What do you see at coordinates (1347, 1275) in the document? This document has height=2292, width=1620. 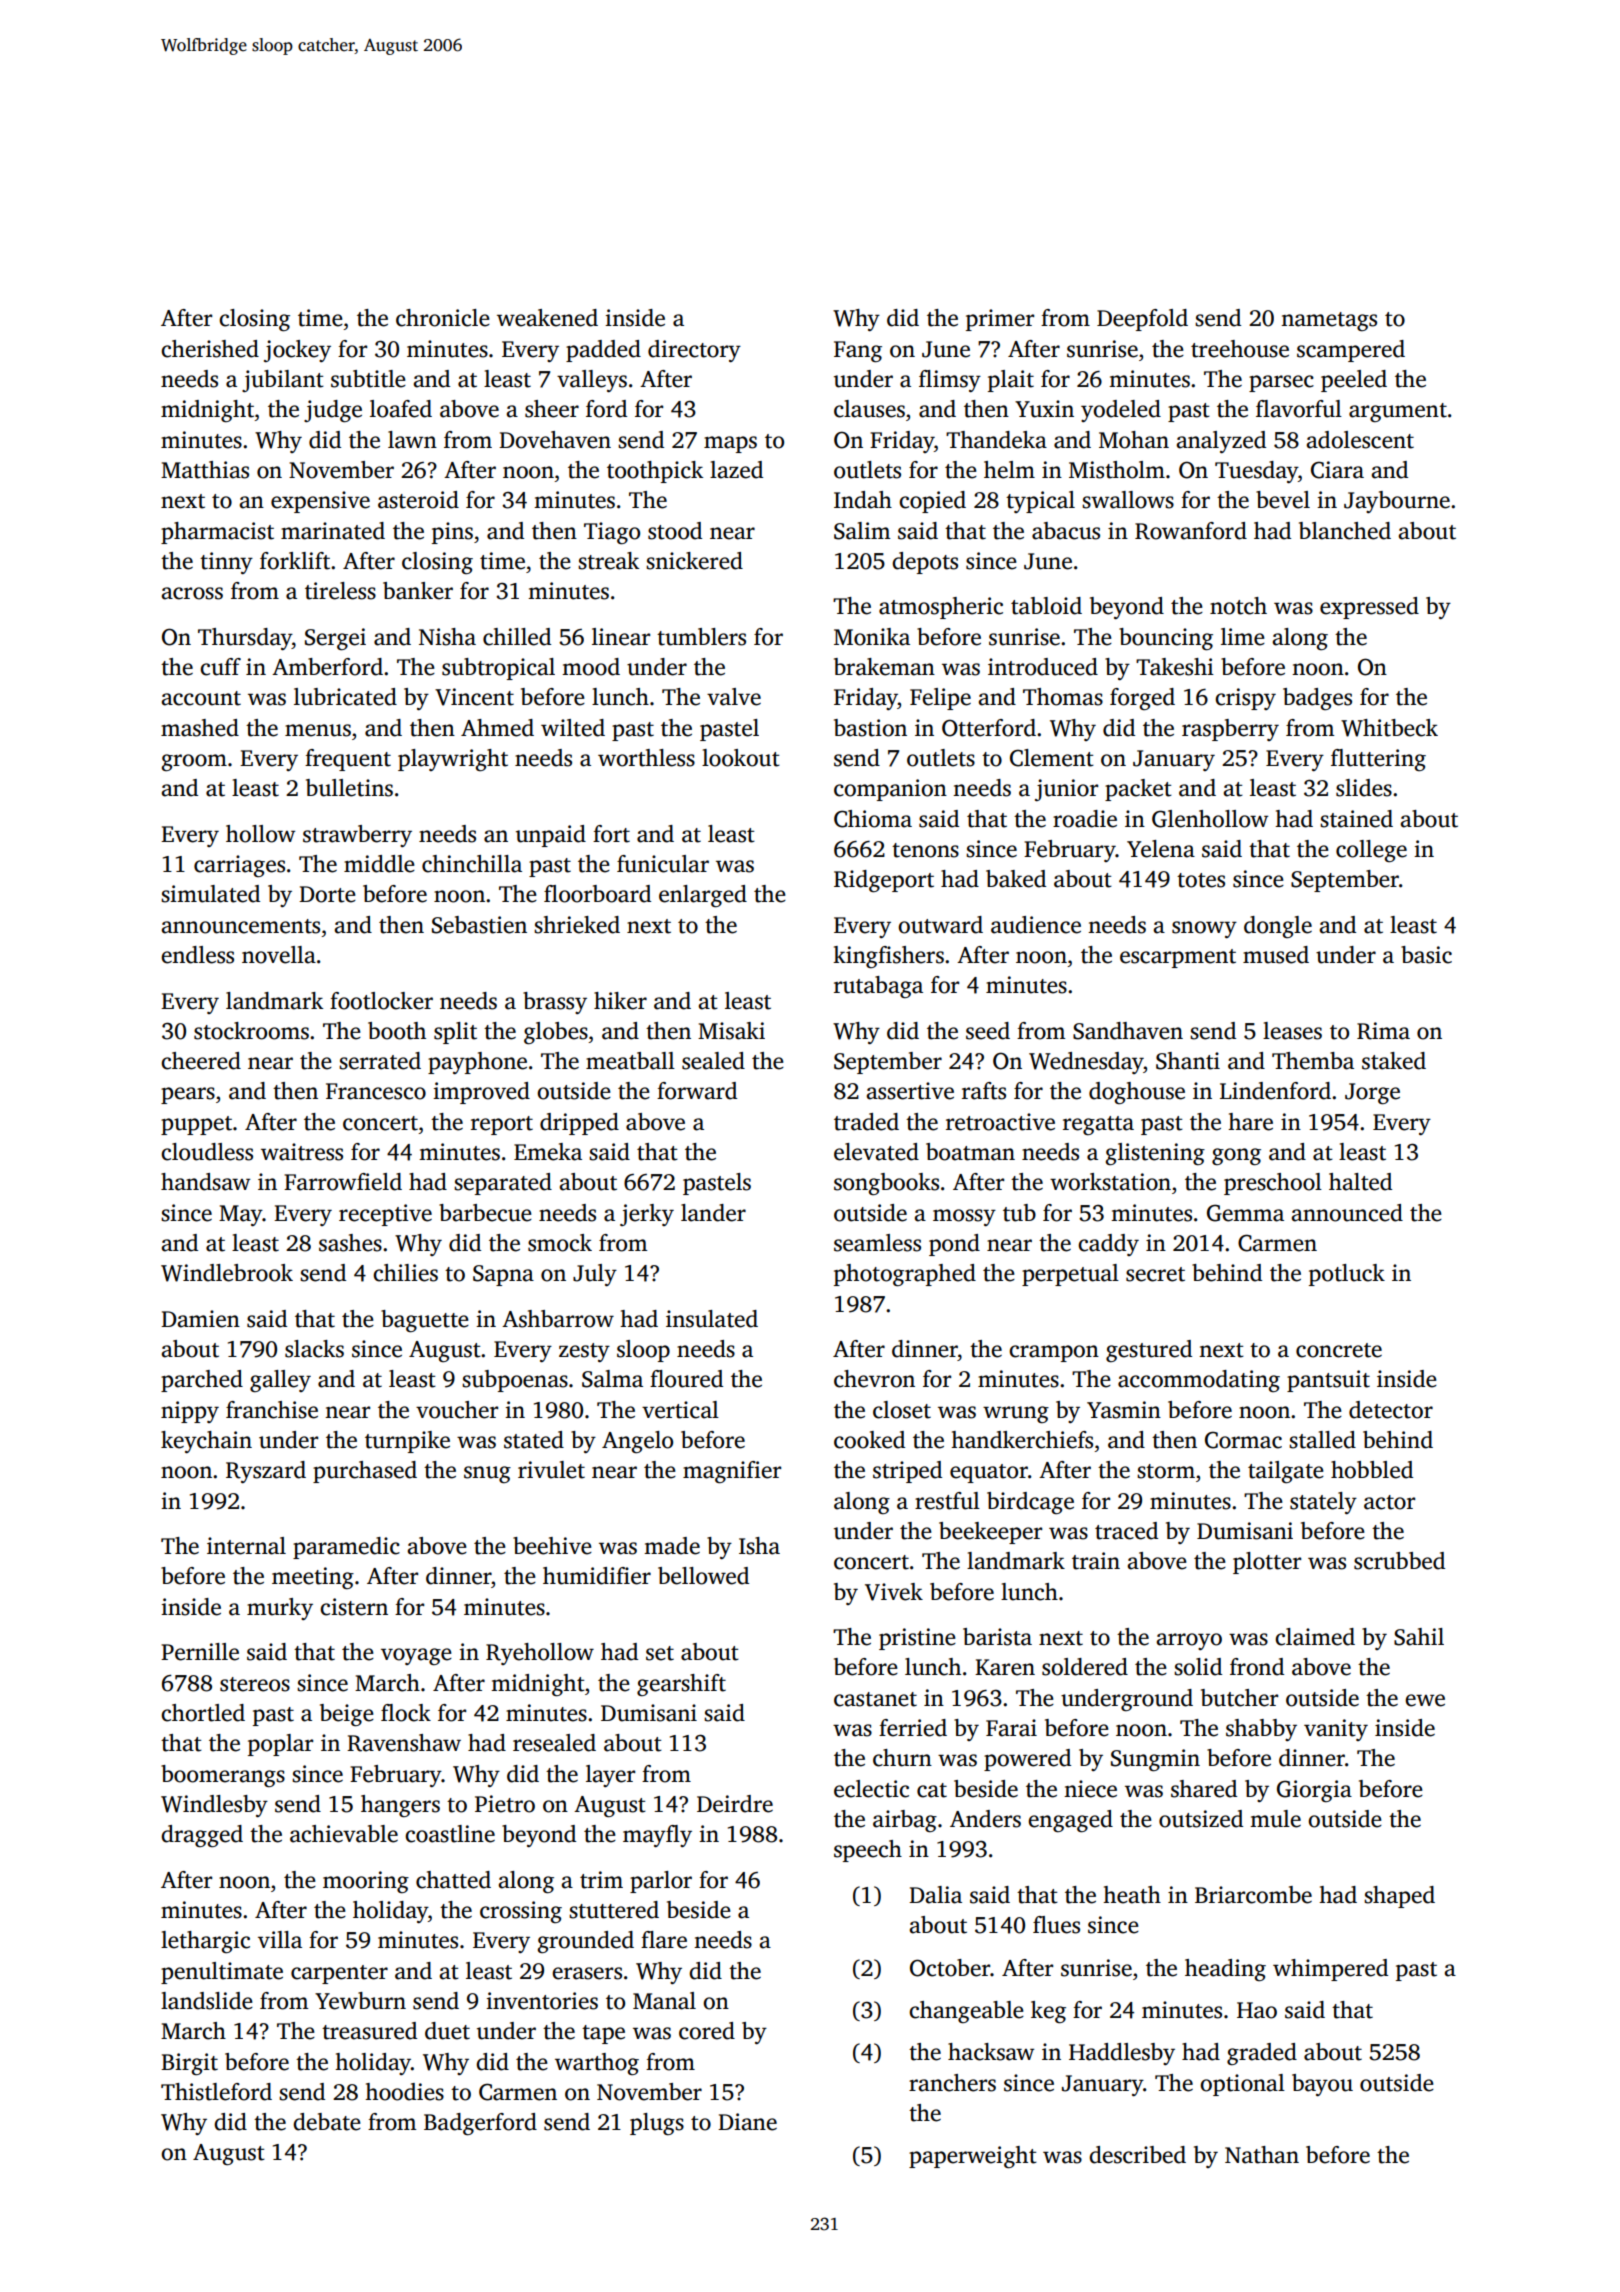 I see `potluck` at bounding box center [1347, 1275].
